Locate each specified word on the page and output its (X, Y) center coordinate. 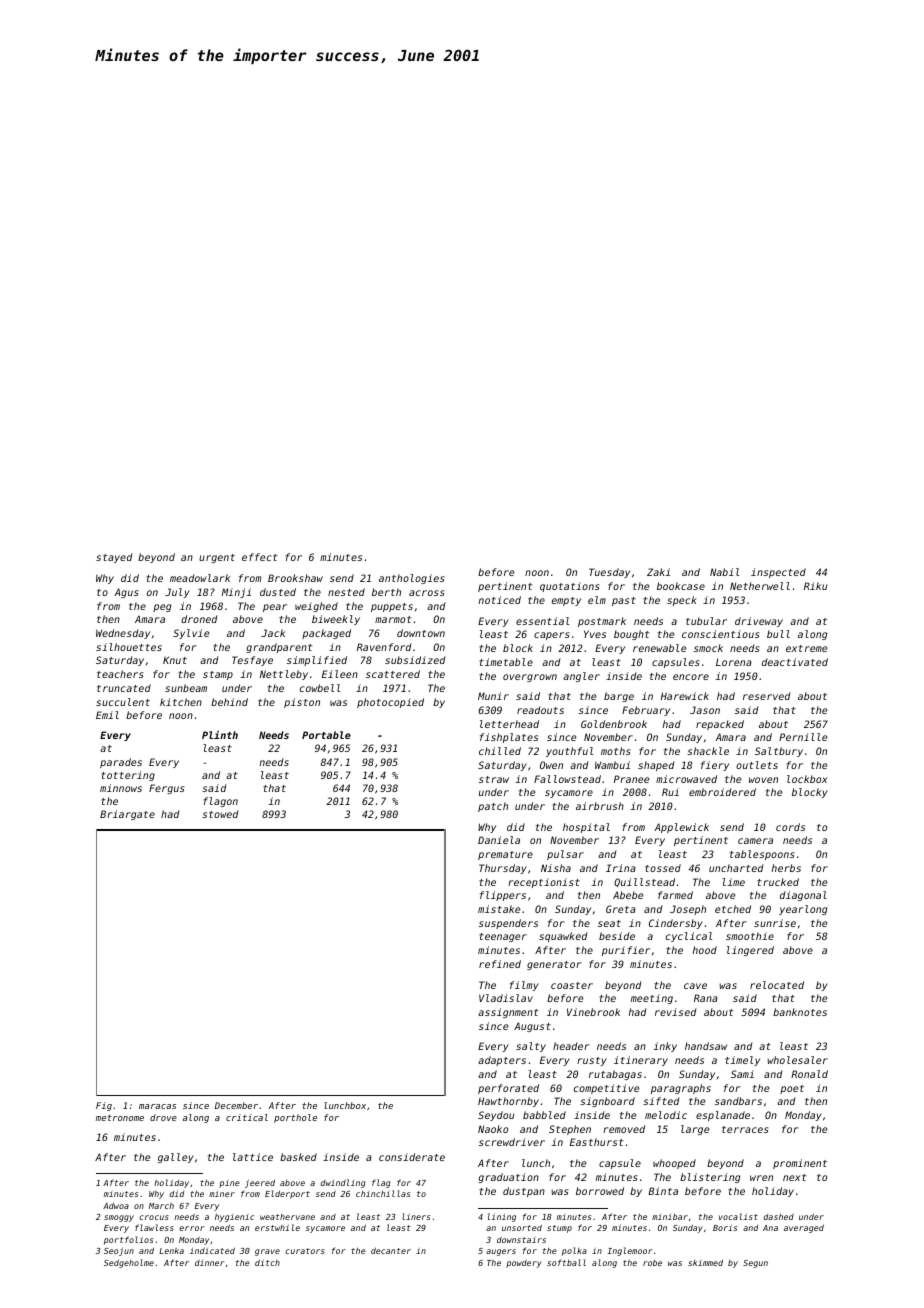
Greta (621, 909)
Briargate (127, 815)
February (646, 711)
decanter (391, 1250)
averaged (804, 1228)
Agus (126, 593)
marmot (393, 619)
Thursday (503, 869)
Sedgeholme (129, 1263)
